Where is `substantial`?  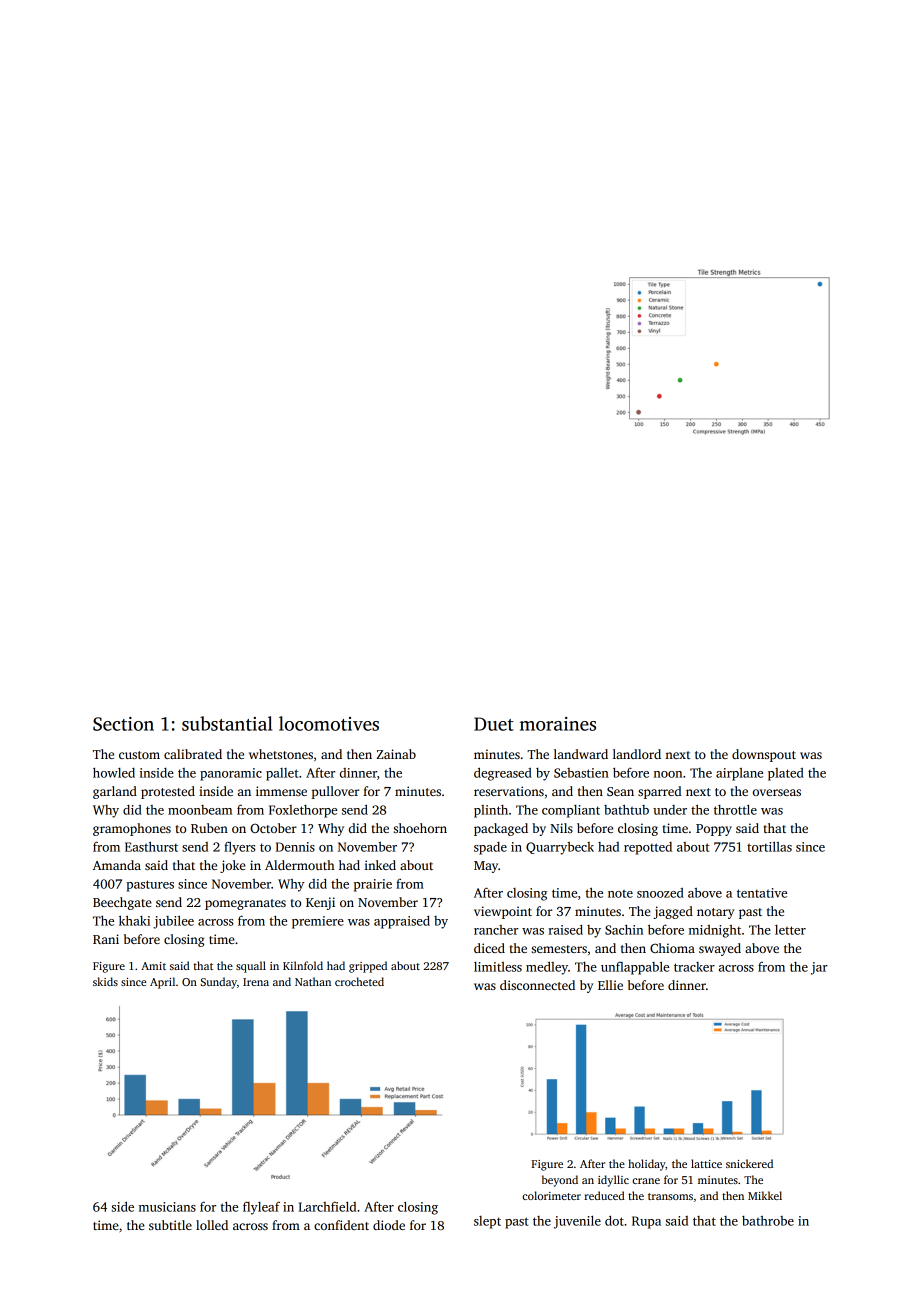
substantial is located at coordinates (227, 723).
